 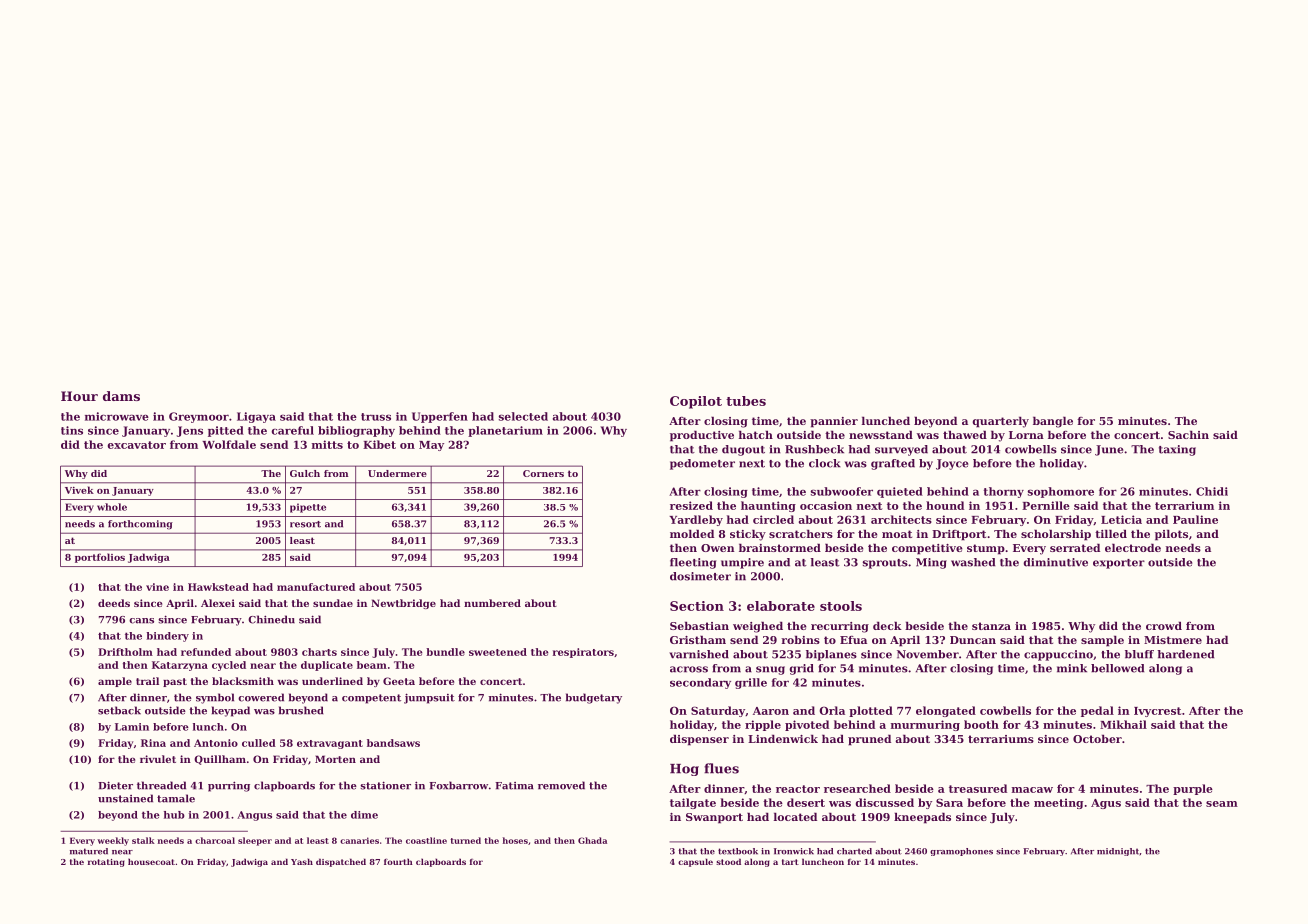 What do you see at coordinates (1164, 625) in the screenshot?
I see `crowd` at bounding box center [1164, 625].
